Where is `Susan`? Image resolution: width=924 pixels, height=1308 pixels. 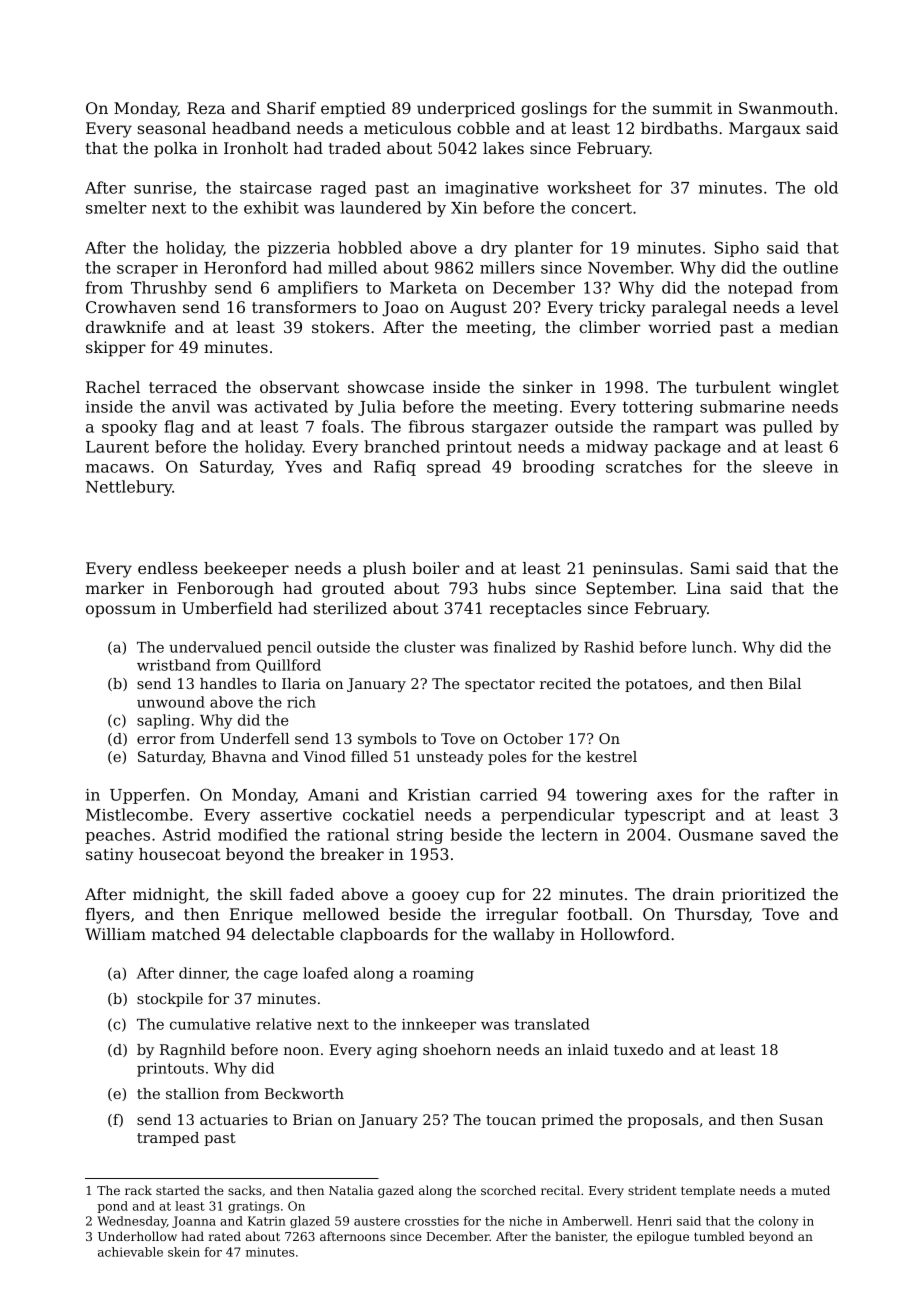 Susan is located at coordinates (801, 1119).
